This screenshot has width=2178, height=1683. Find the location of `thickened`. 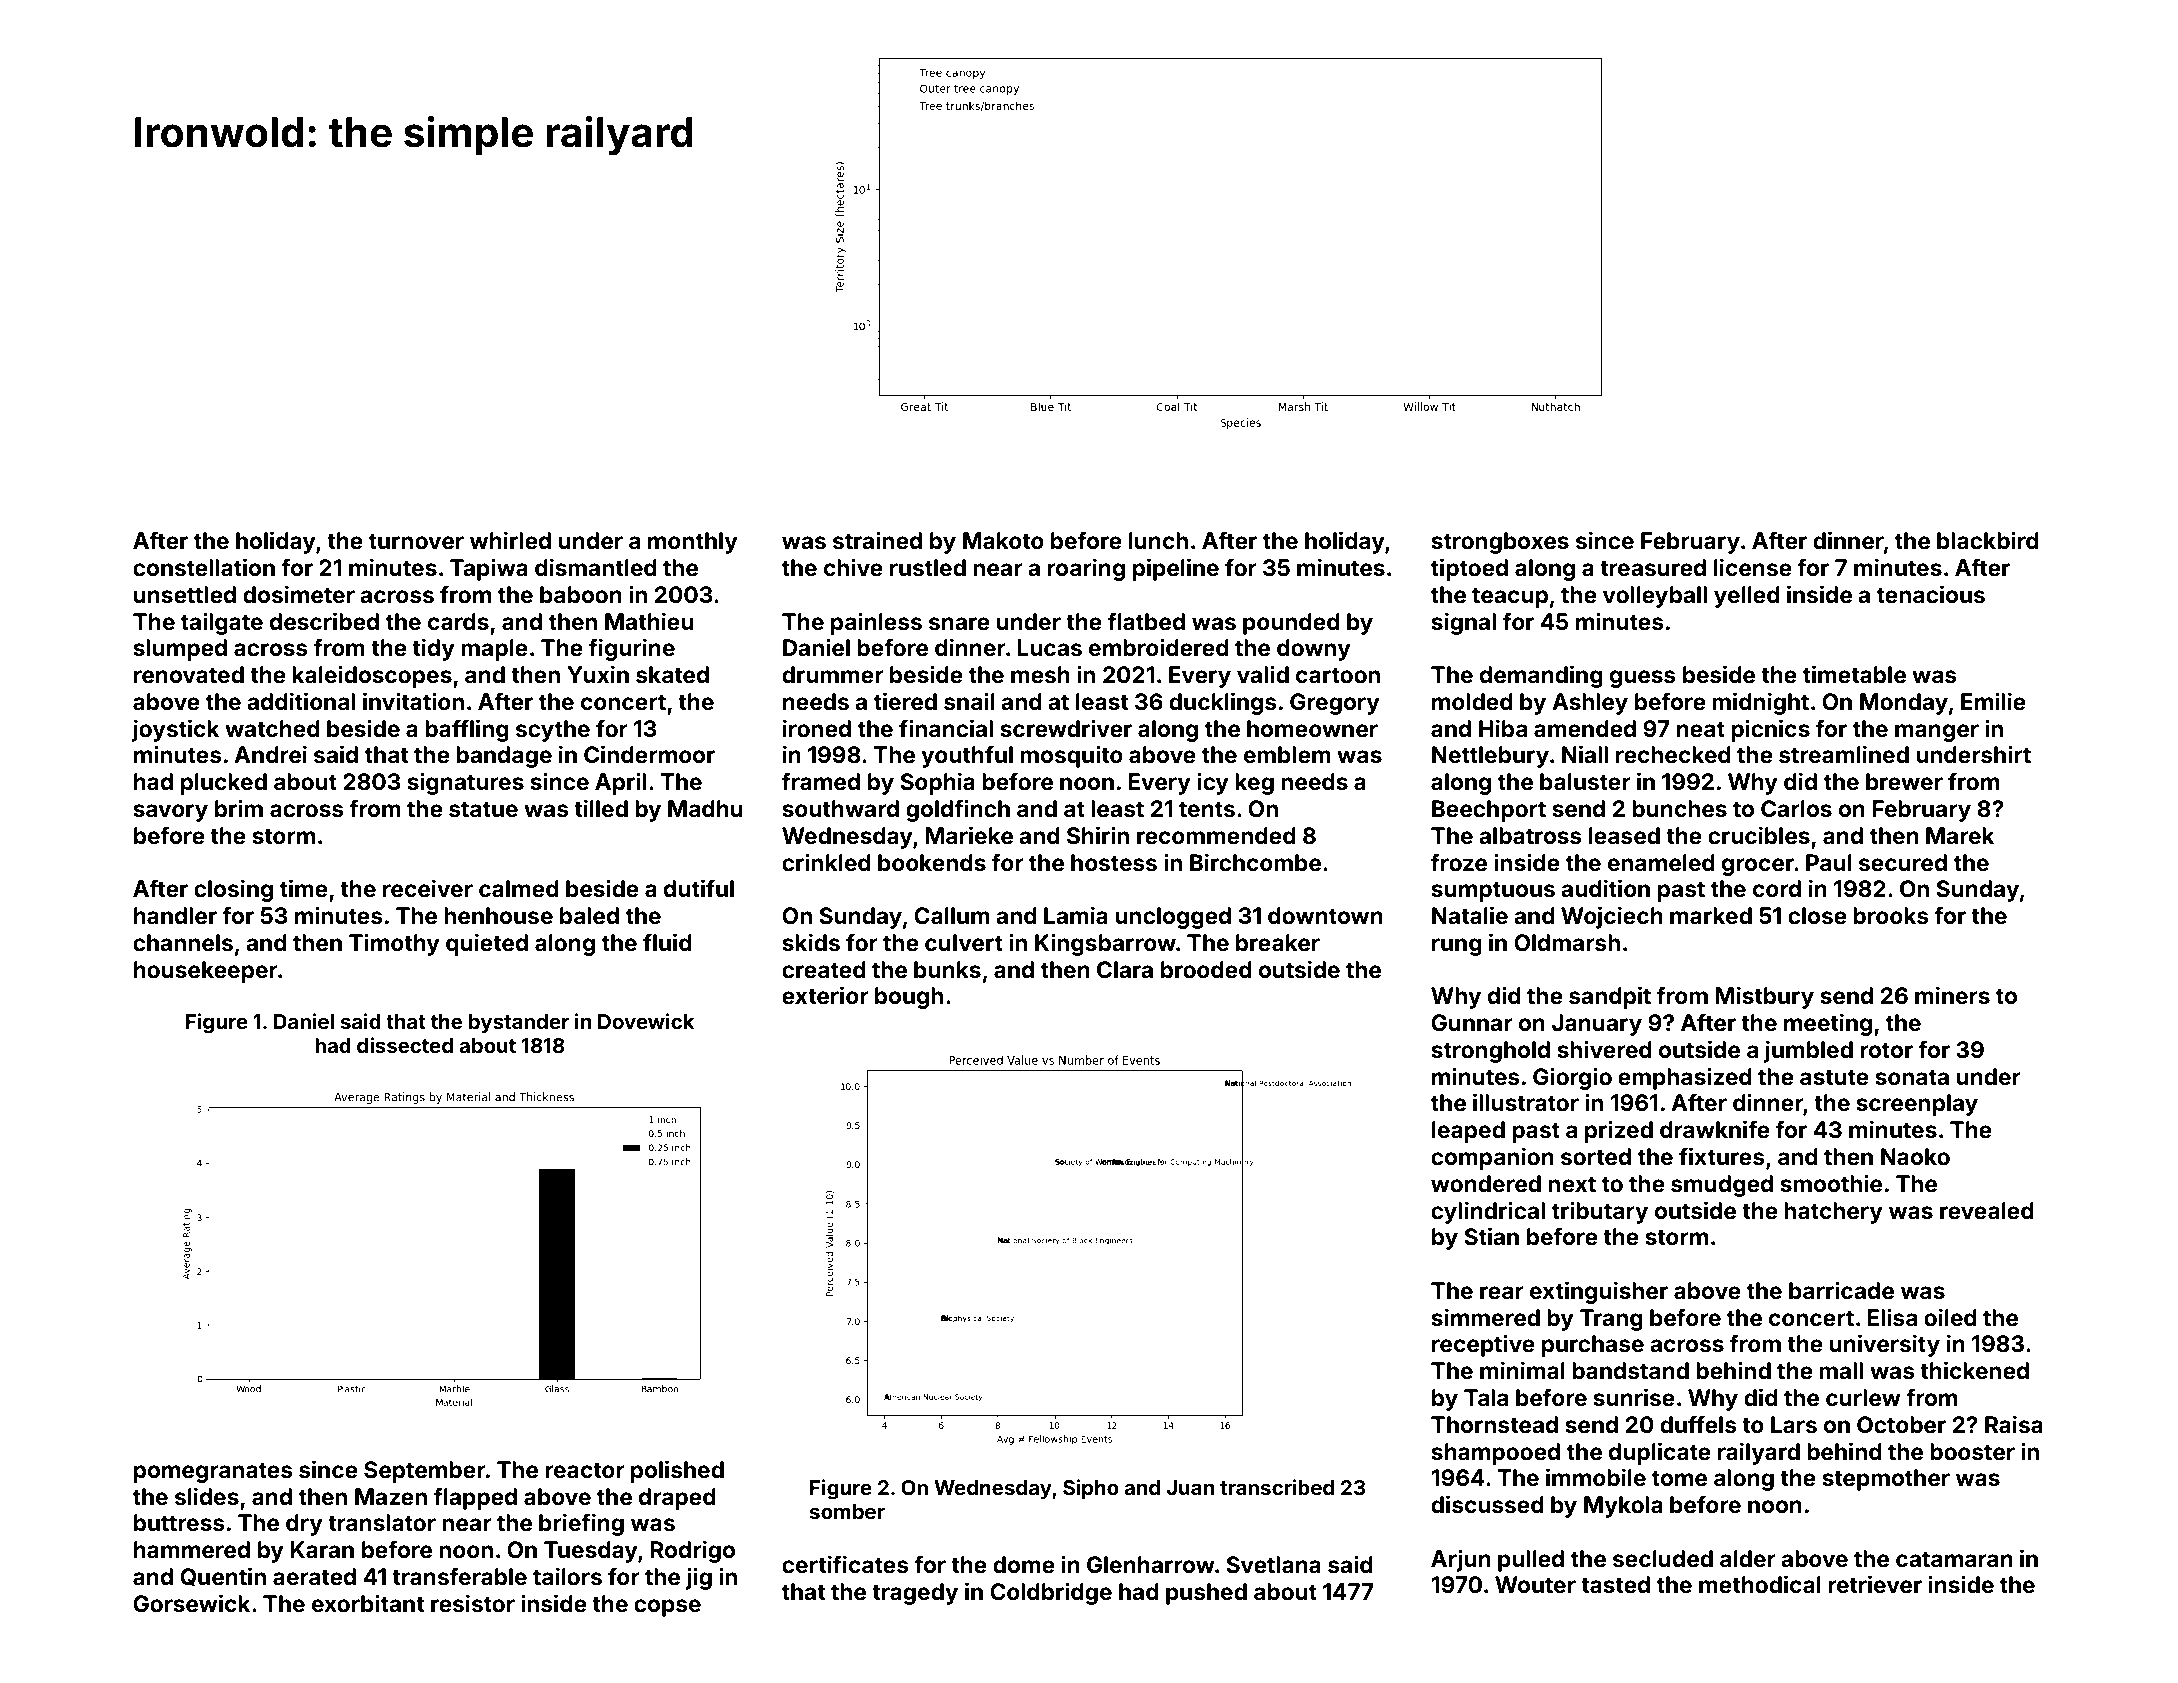

thickened is located at coordinates (1974, 1370).
